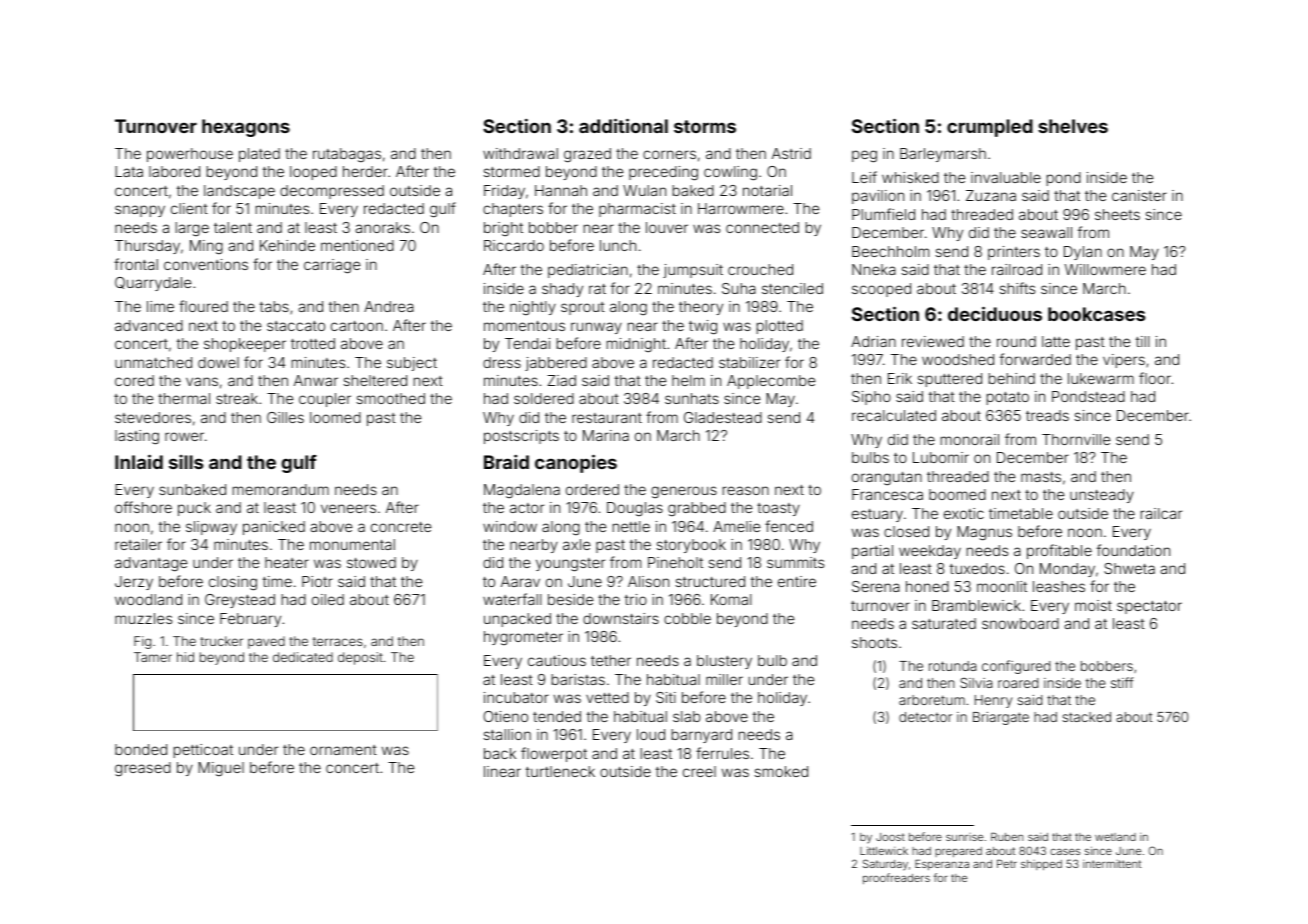  I want to click on powerhouse, so click(190, 155).
